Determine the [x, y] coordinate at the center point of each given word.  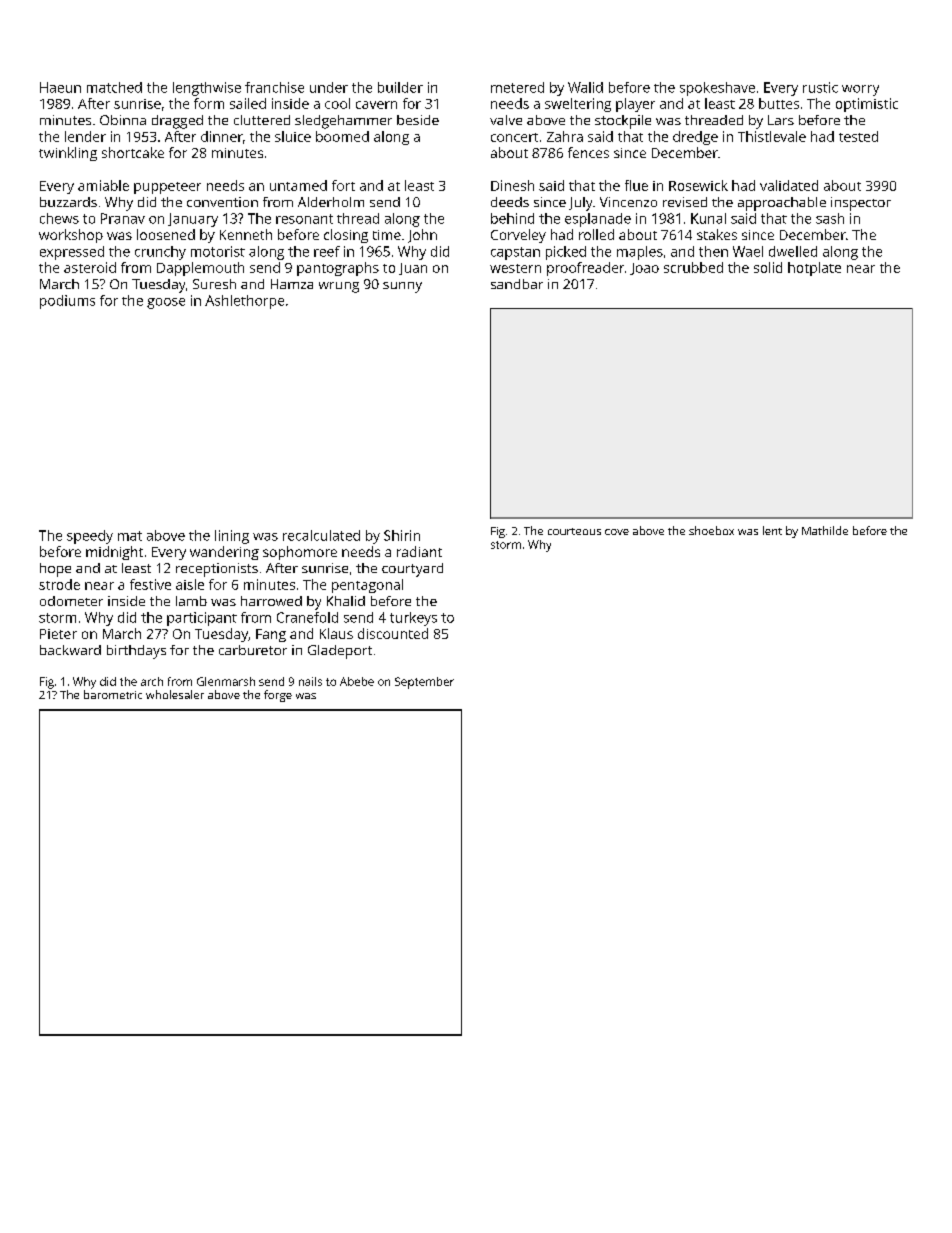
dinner [222, 136]
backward [70, 650]
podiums [67, 302]
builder [400, 87]
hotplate [814, 269]
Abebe [357, 681]
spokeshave [717, 89]
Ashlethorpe [244, 302]
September [424, 683]
